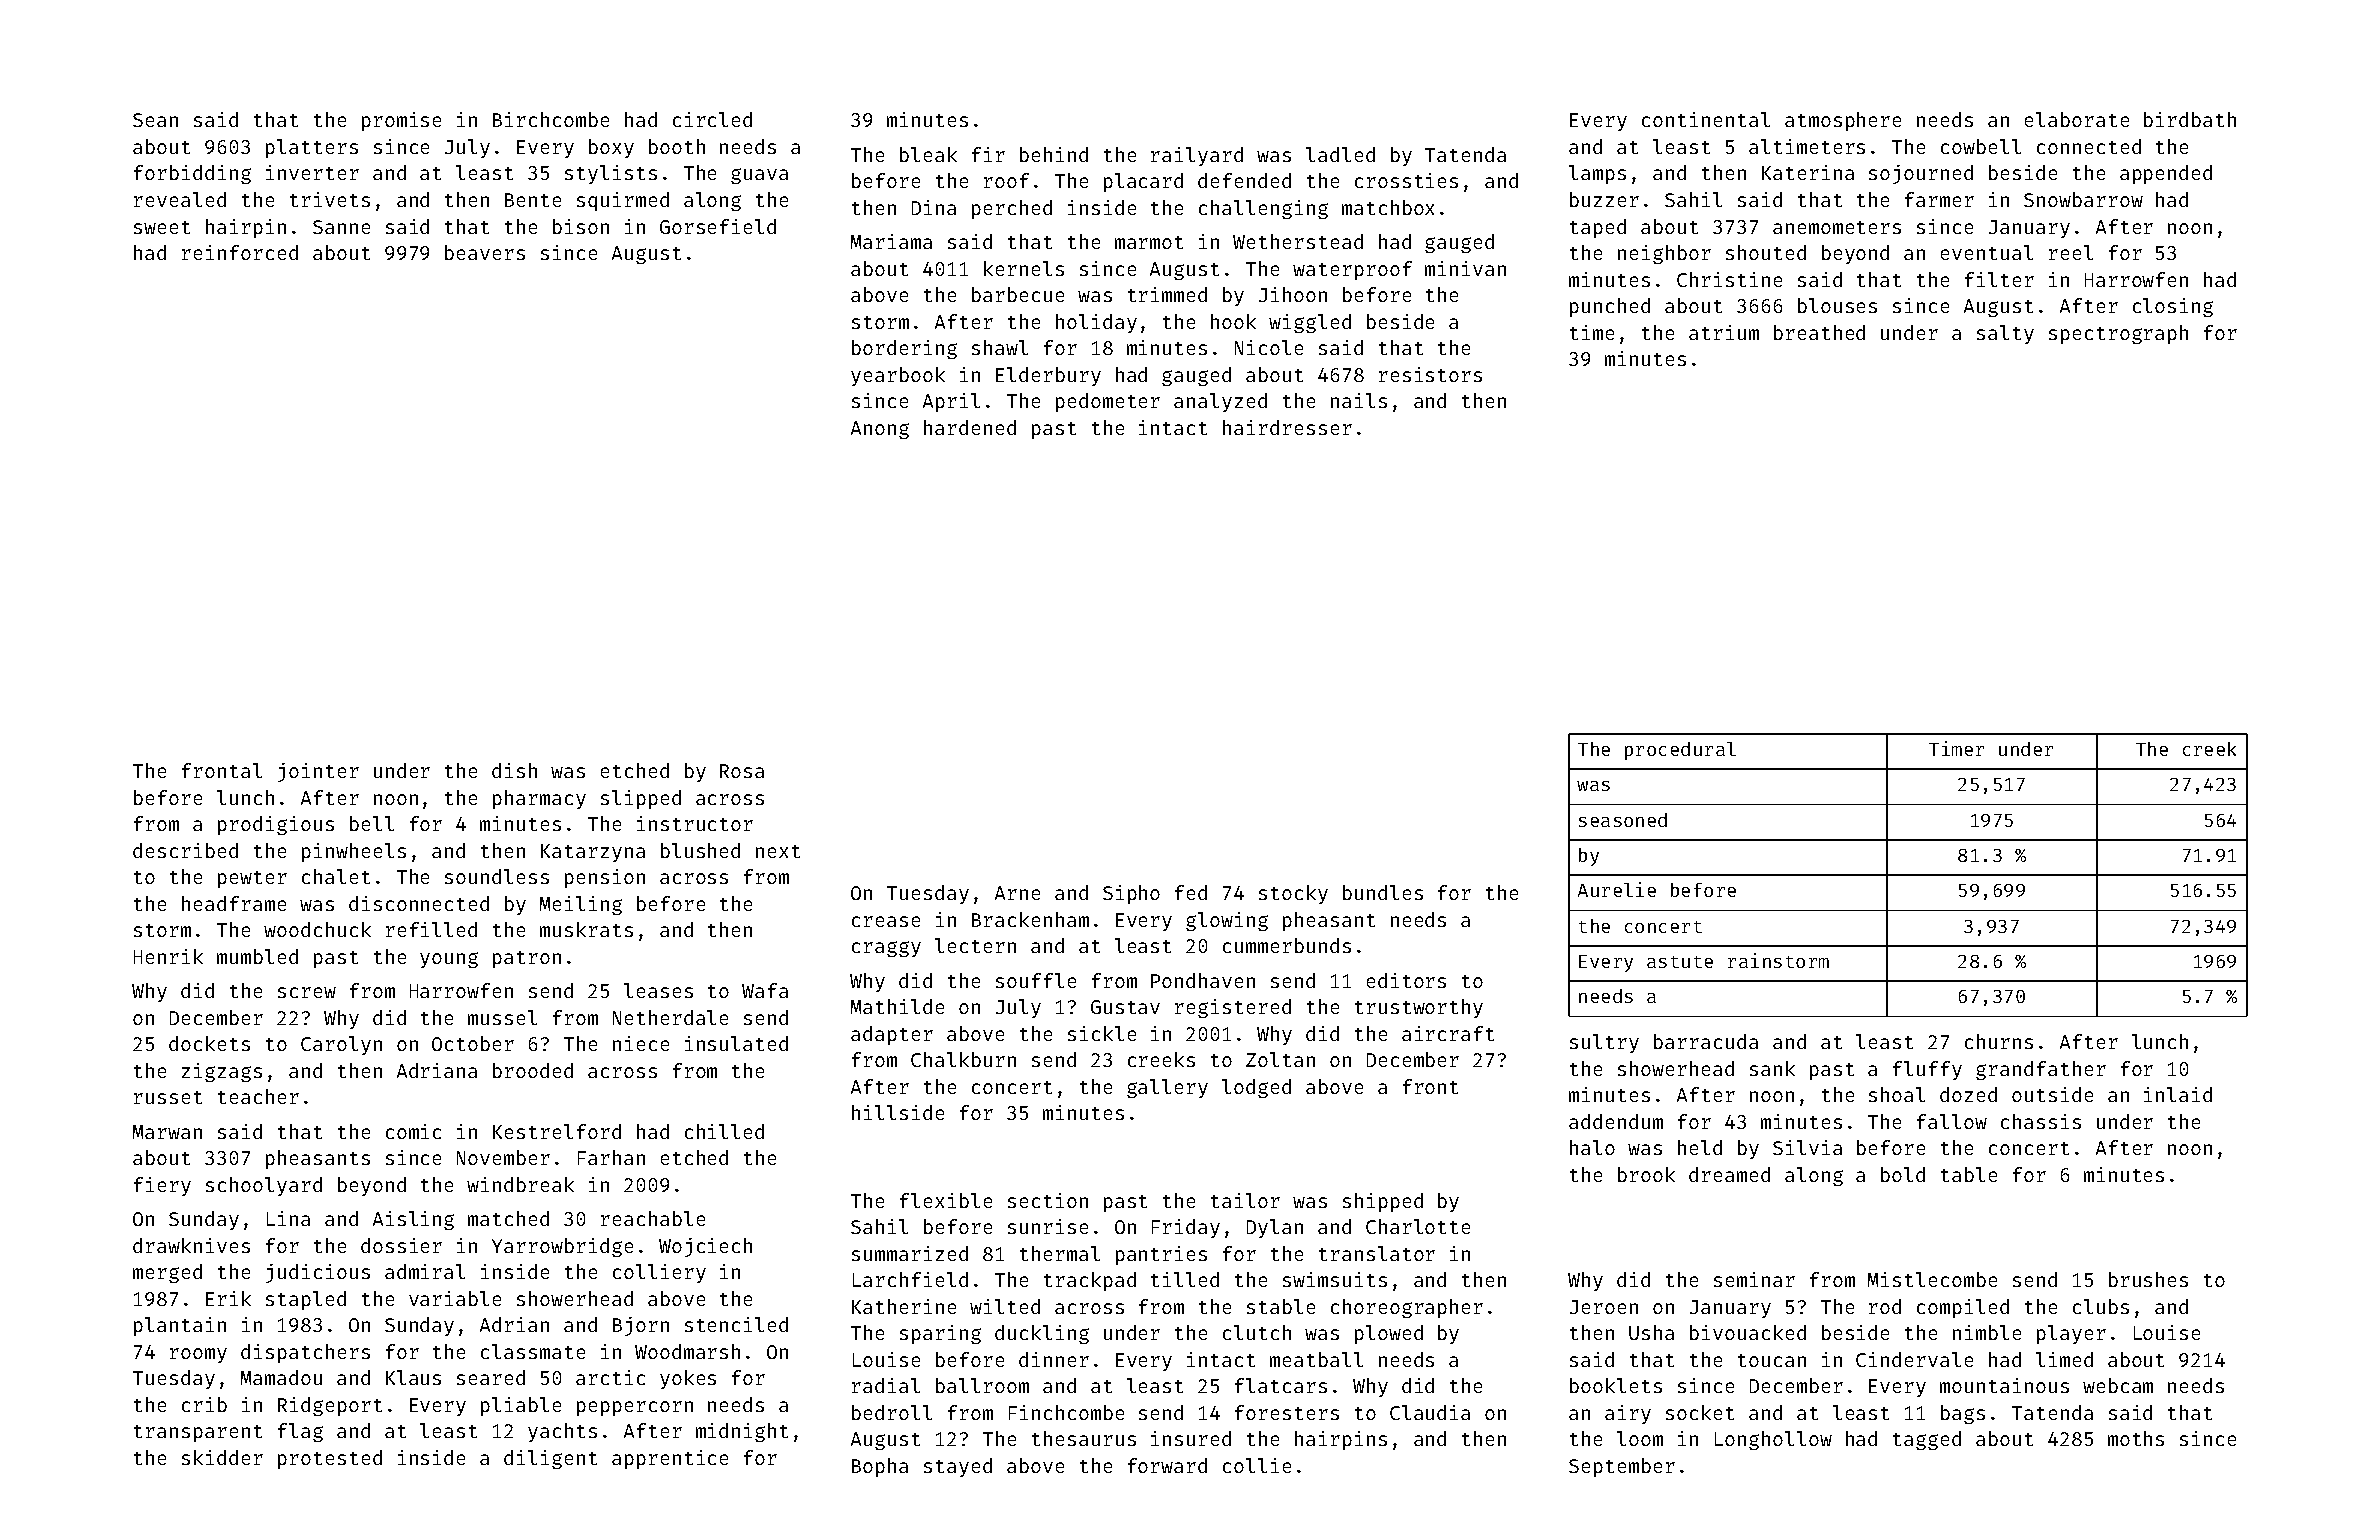 This screenshot has width=2380, height=1540. I want to click on Zoltan, so click(1280, 1059).
